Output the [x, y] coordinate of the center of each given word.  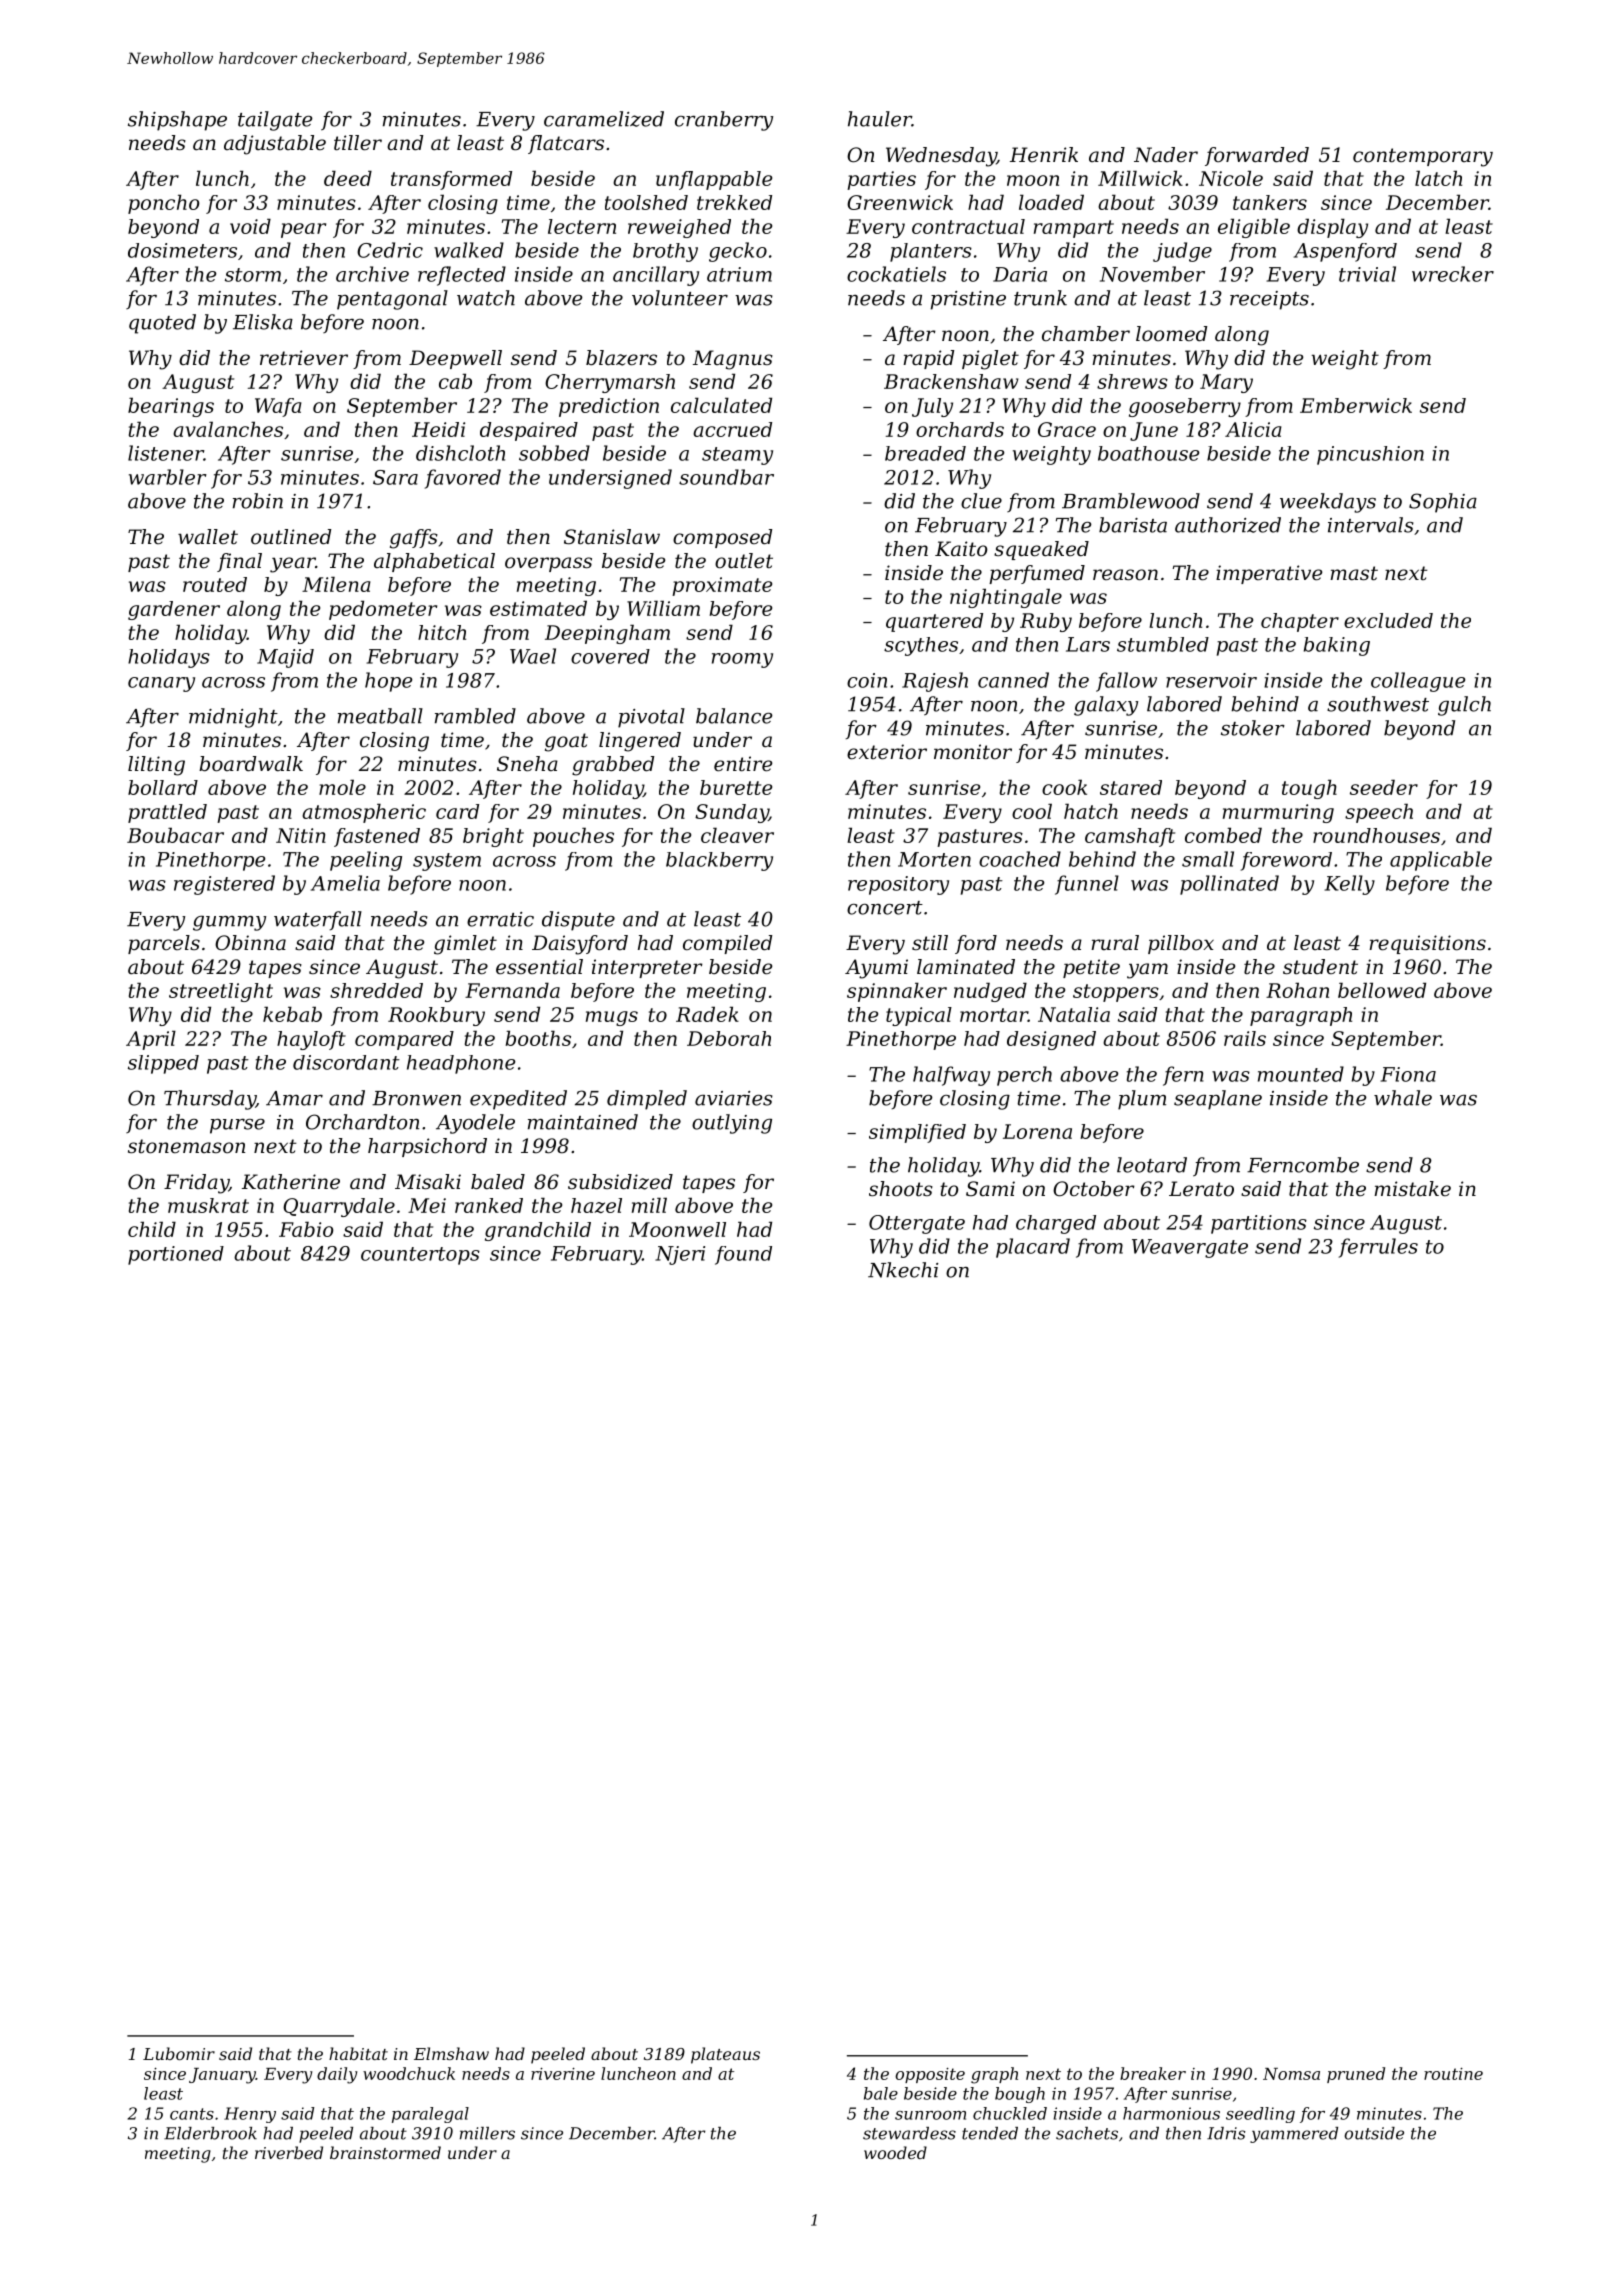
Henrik [1044, 154]
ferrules [1378, 1248]
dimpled [647, 1100]
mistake [1412, 1189]
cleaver [737, 835]
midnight [233, 718]
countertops [420, 1256]
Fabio [306, 1229]
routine [1453, 2074]
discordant [346, 1062]
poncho [163, 204]
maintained [583, 1122]
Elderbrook [210, 2133]
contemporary [1423, 157]
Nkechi [903, 1270]
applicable [1441, 861]
